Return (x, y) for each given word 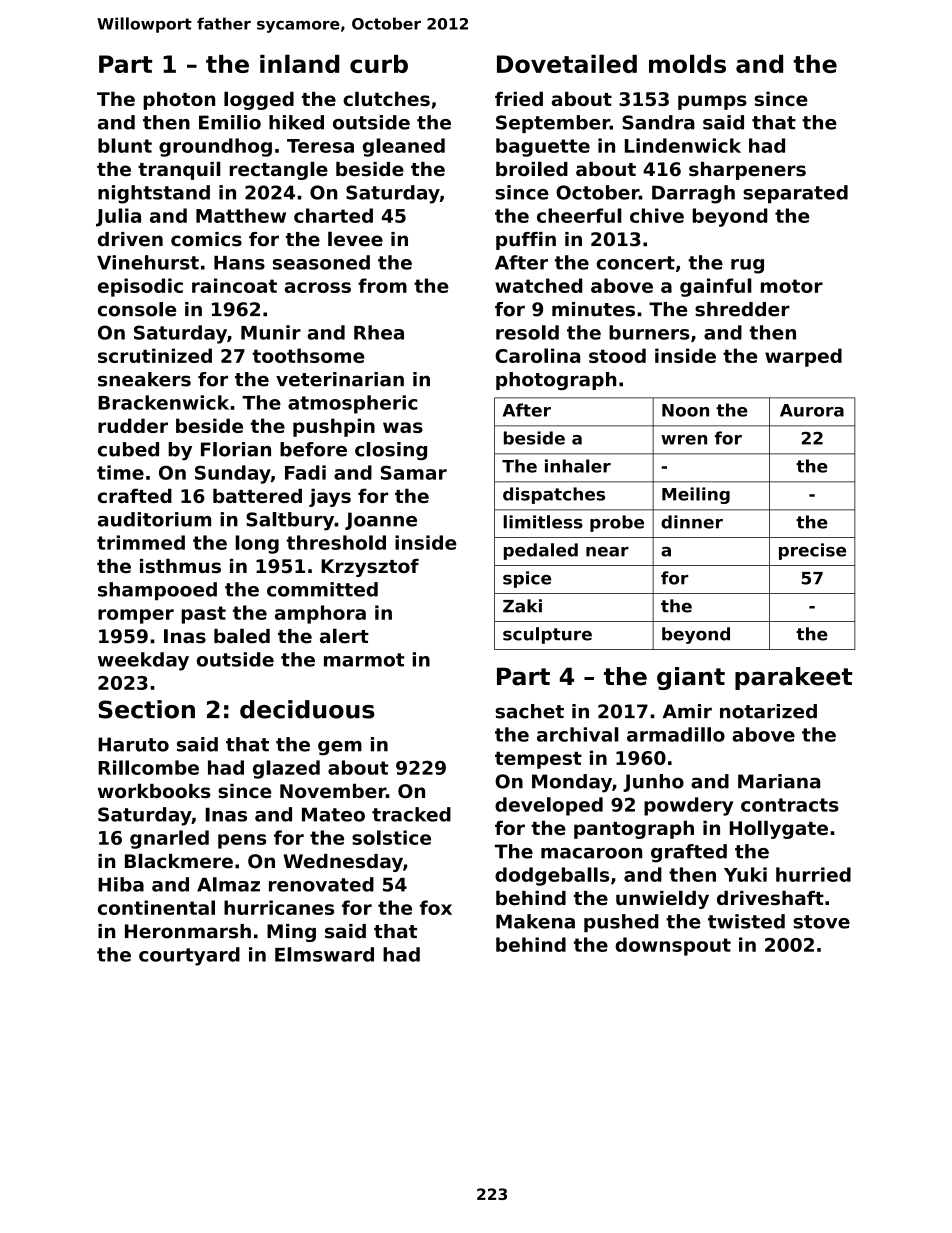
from (382, 285)
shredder (742, 309)
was (403, 427)
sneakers (144, 379)
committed (322, 589)
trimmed (141, 542)
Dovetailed (567, 63)
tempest (538, 760)
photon (179, 100)
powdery (688, 806)
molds (687, 63)
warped (803, 357)
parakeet (793, 678)
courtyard (189, 956)
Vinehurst (148, 262)
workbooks (154, 791)
